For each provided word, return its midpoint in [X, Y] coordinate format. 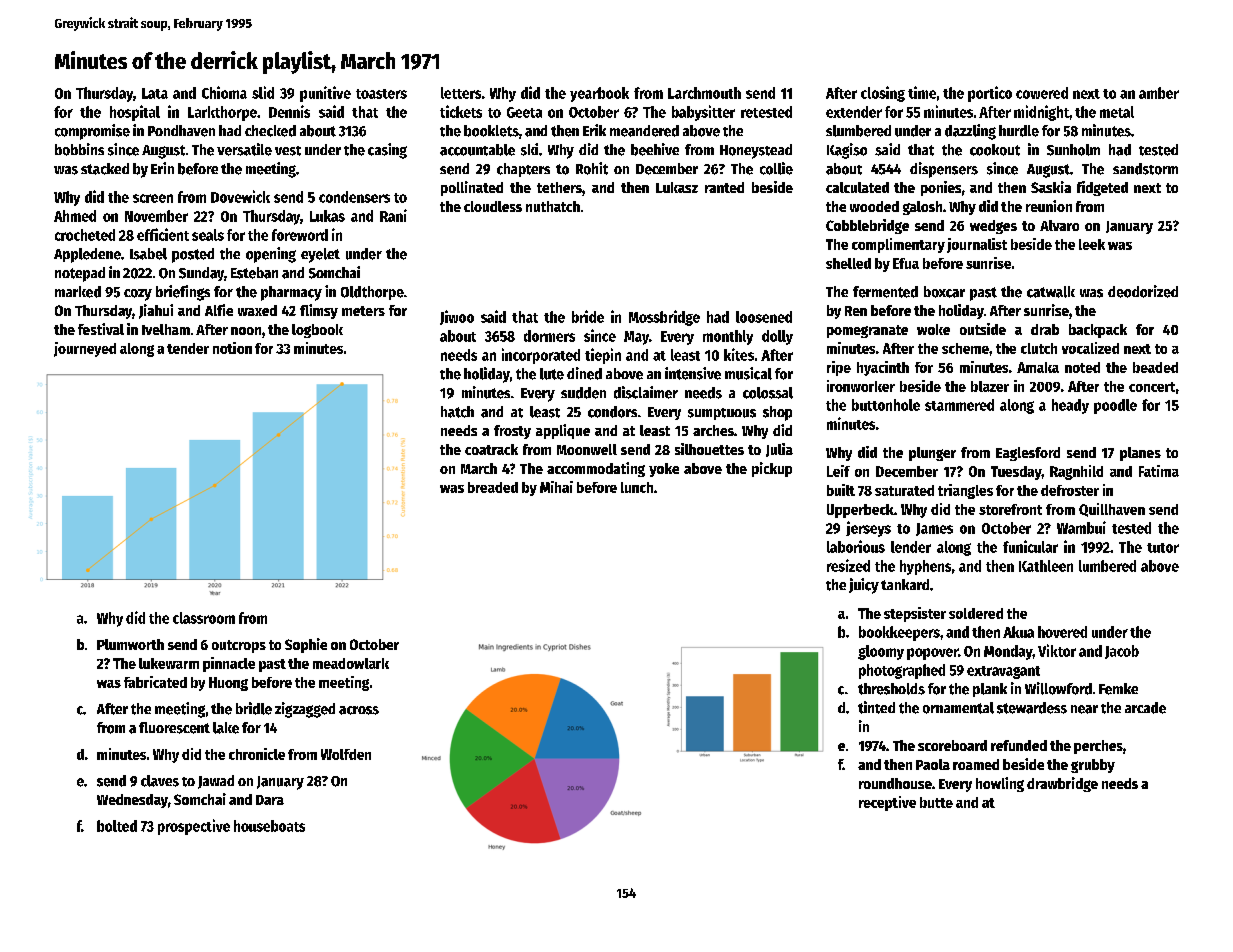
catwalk [1051, 292]
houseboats [269, 826]
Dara [270, 800]
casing [387, 151]
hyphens [925, 567]
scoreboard [952, 745]
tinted [876, 707]
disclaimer [646, 392]
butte [936, 802]
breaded [493, 487]
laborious [856, 546]
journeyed [85, 349]
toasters [381, 94]
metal [1117, 112]
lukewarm [169, 663]
